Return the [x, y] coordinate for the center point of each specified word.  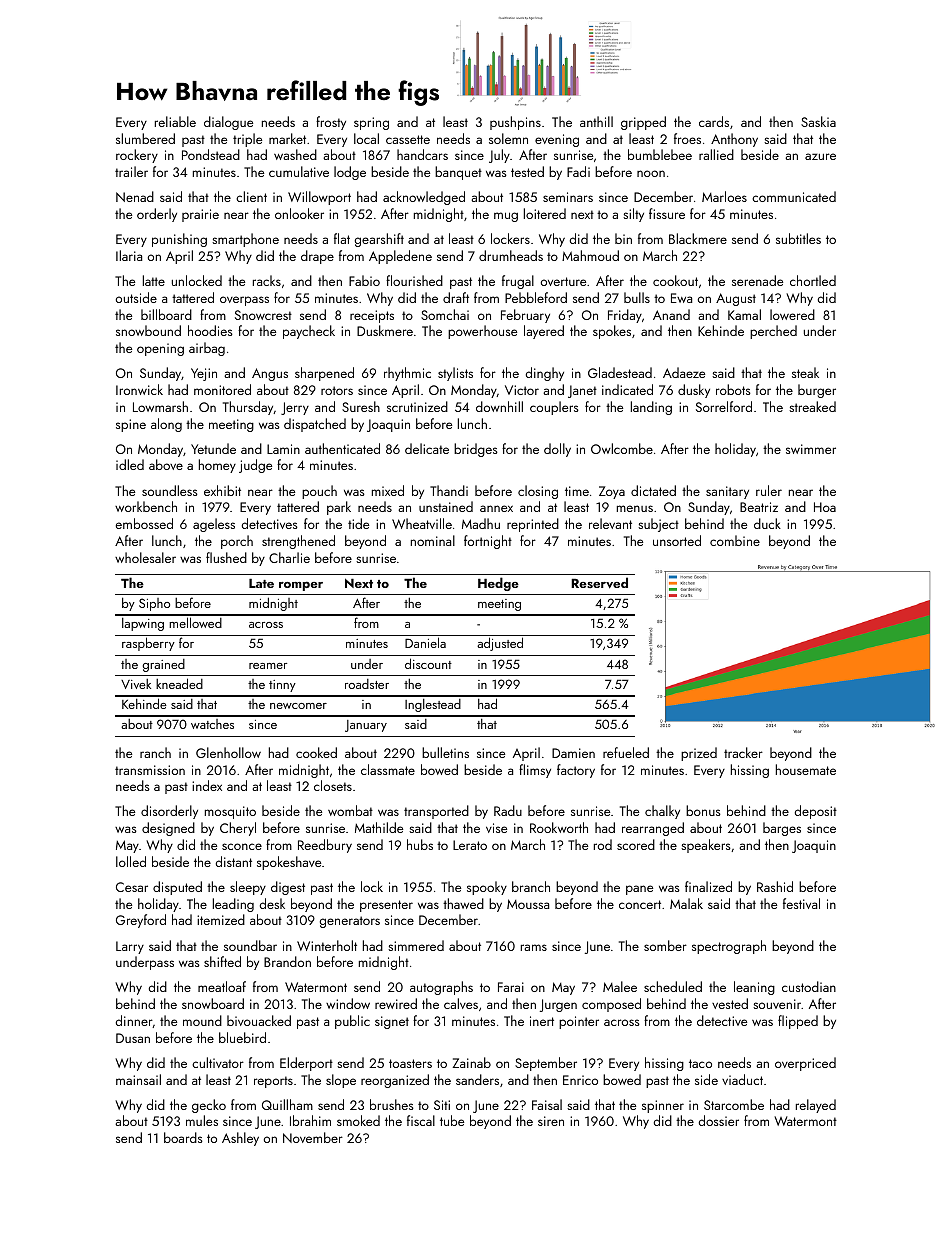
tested [527, 171]
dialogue [228, 123]
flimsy [535, 771]
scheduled [673, 986]
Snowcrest [263, 315]
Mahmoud [590, 255]
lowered [792, 314]
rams [534, 947]
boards [183, 1137]
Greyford [141, 921]
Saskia [818, 121]
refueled [626, 752]
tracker [743, 752]
